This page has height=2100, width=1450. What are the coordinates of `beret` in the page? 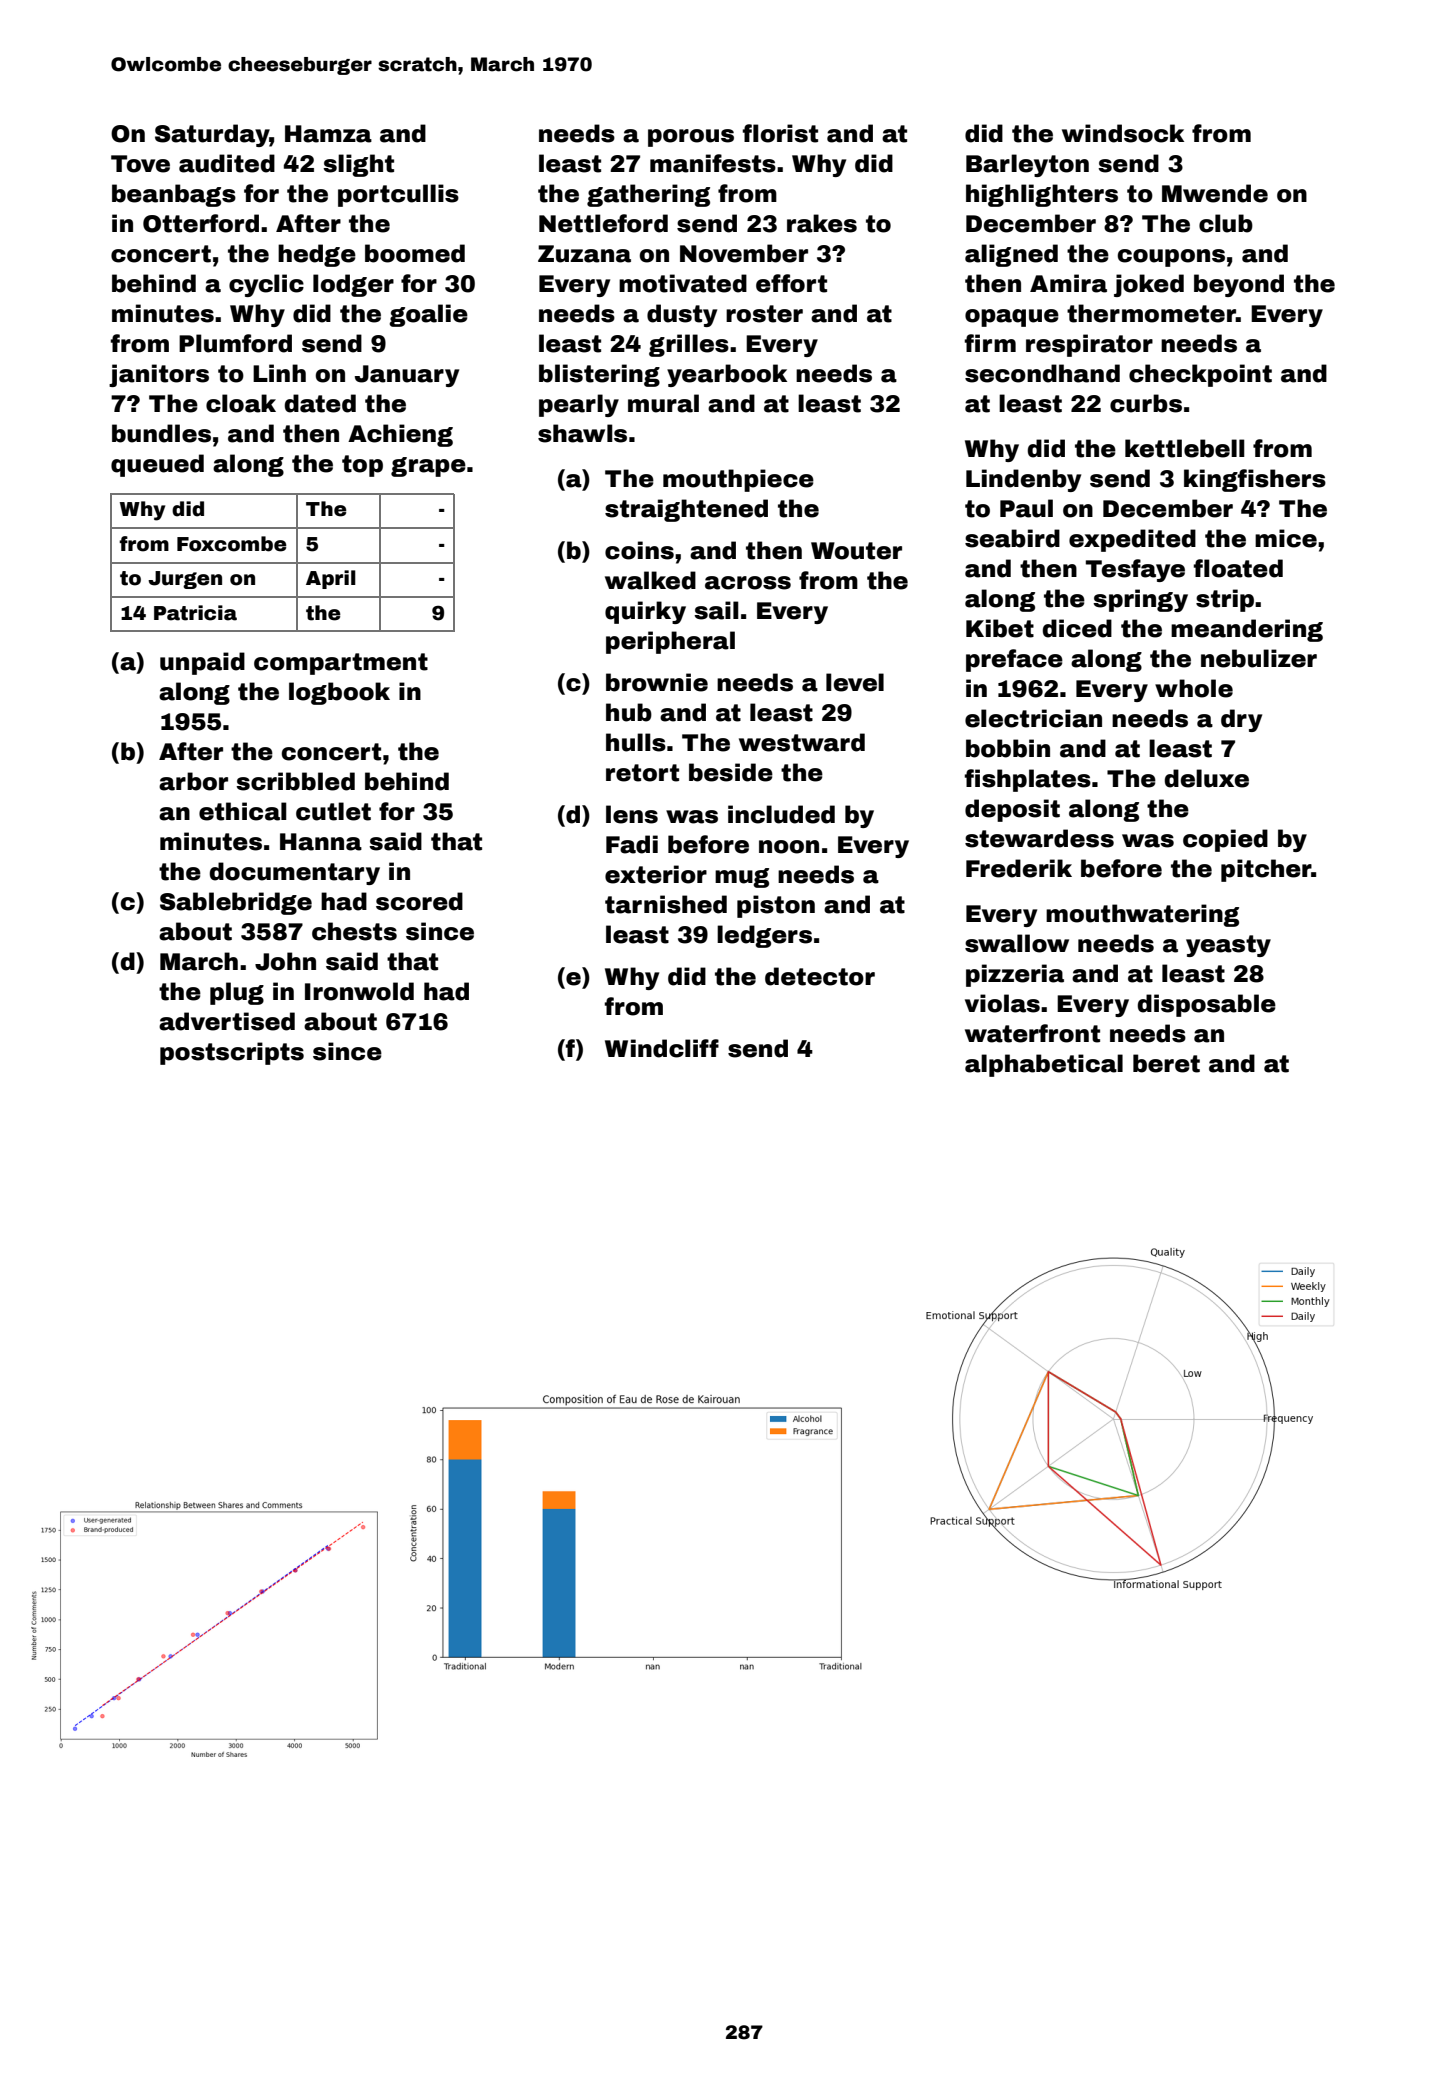 It's located at (1166, 1063).
